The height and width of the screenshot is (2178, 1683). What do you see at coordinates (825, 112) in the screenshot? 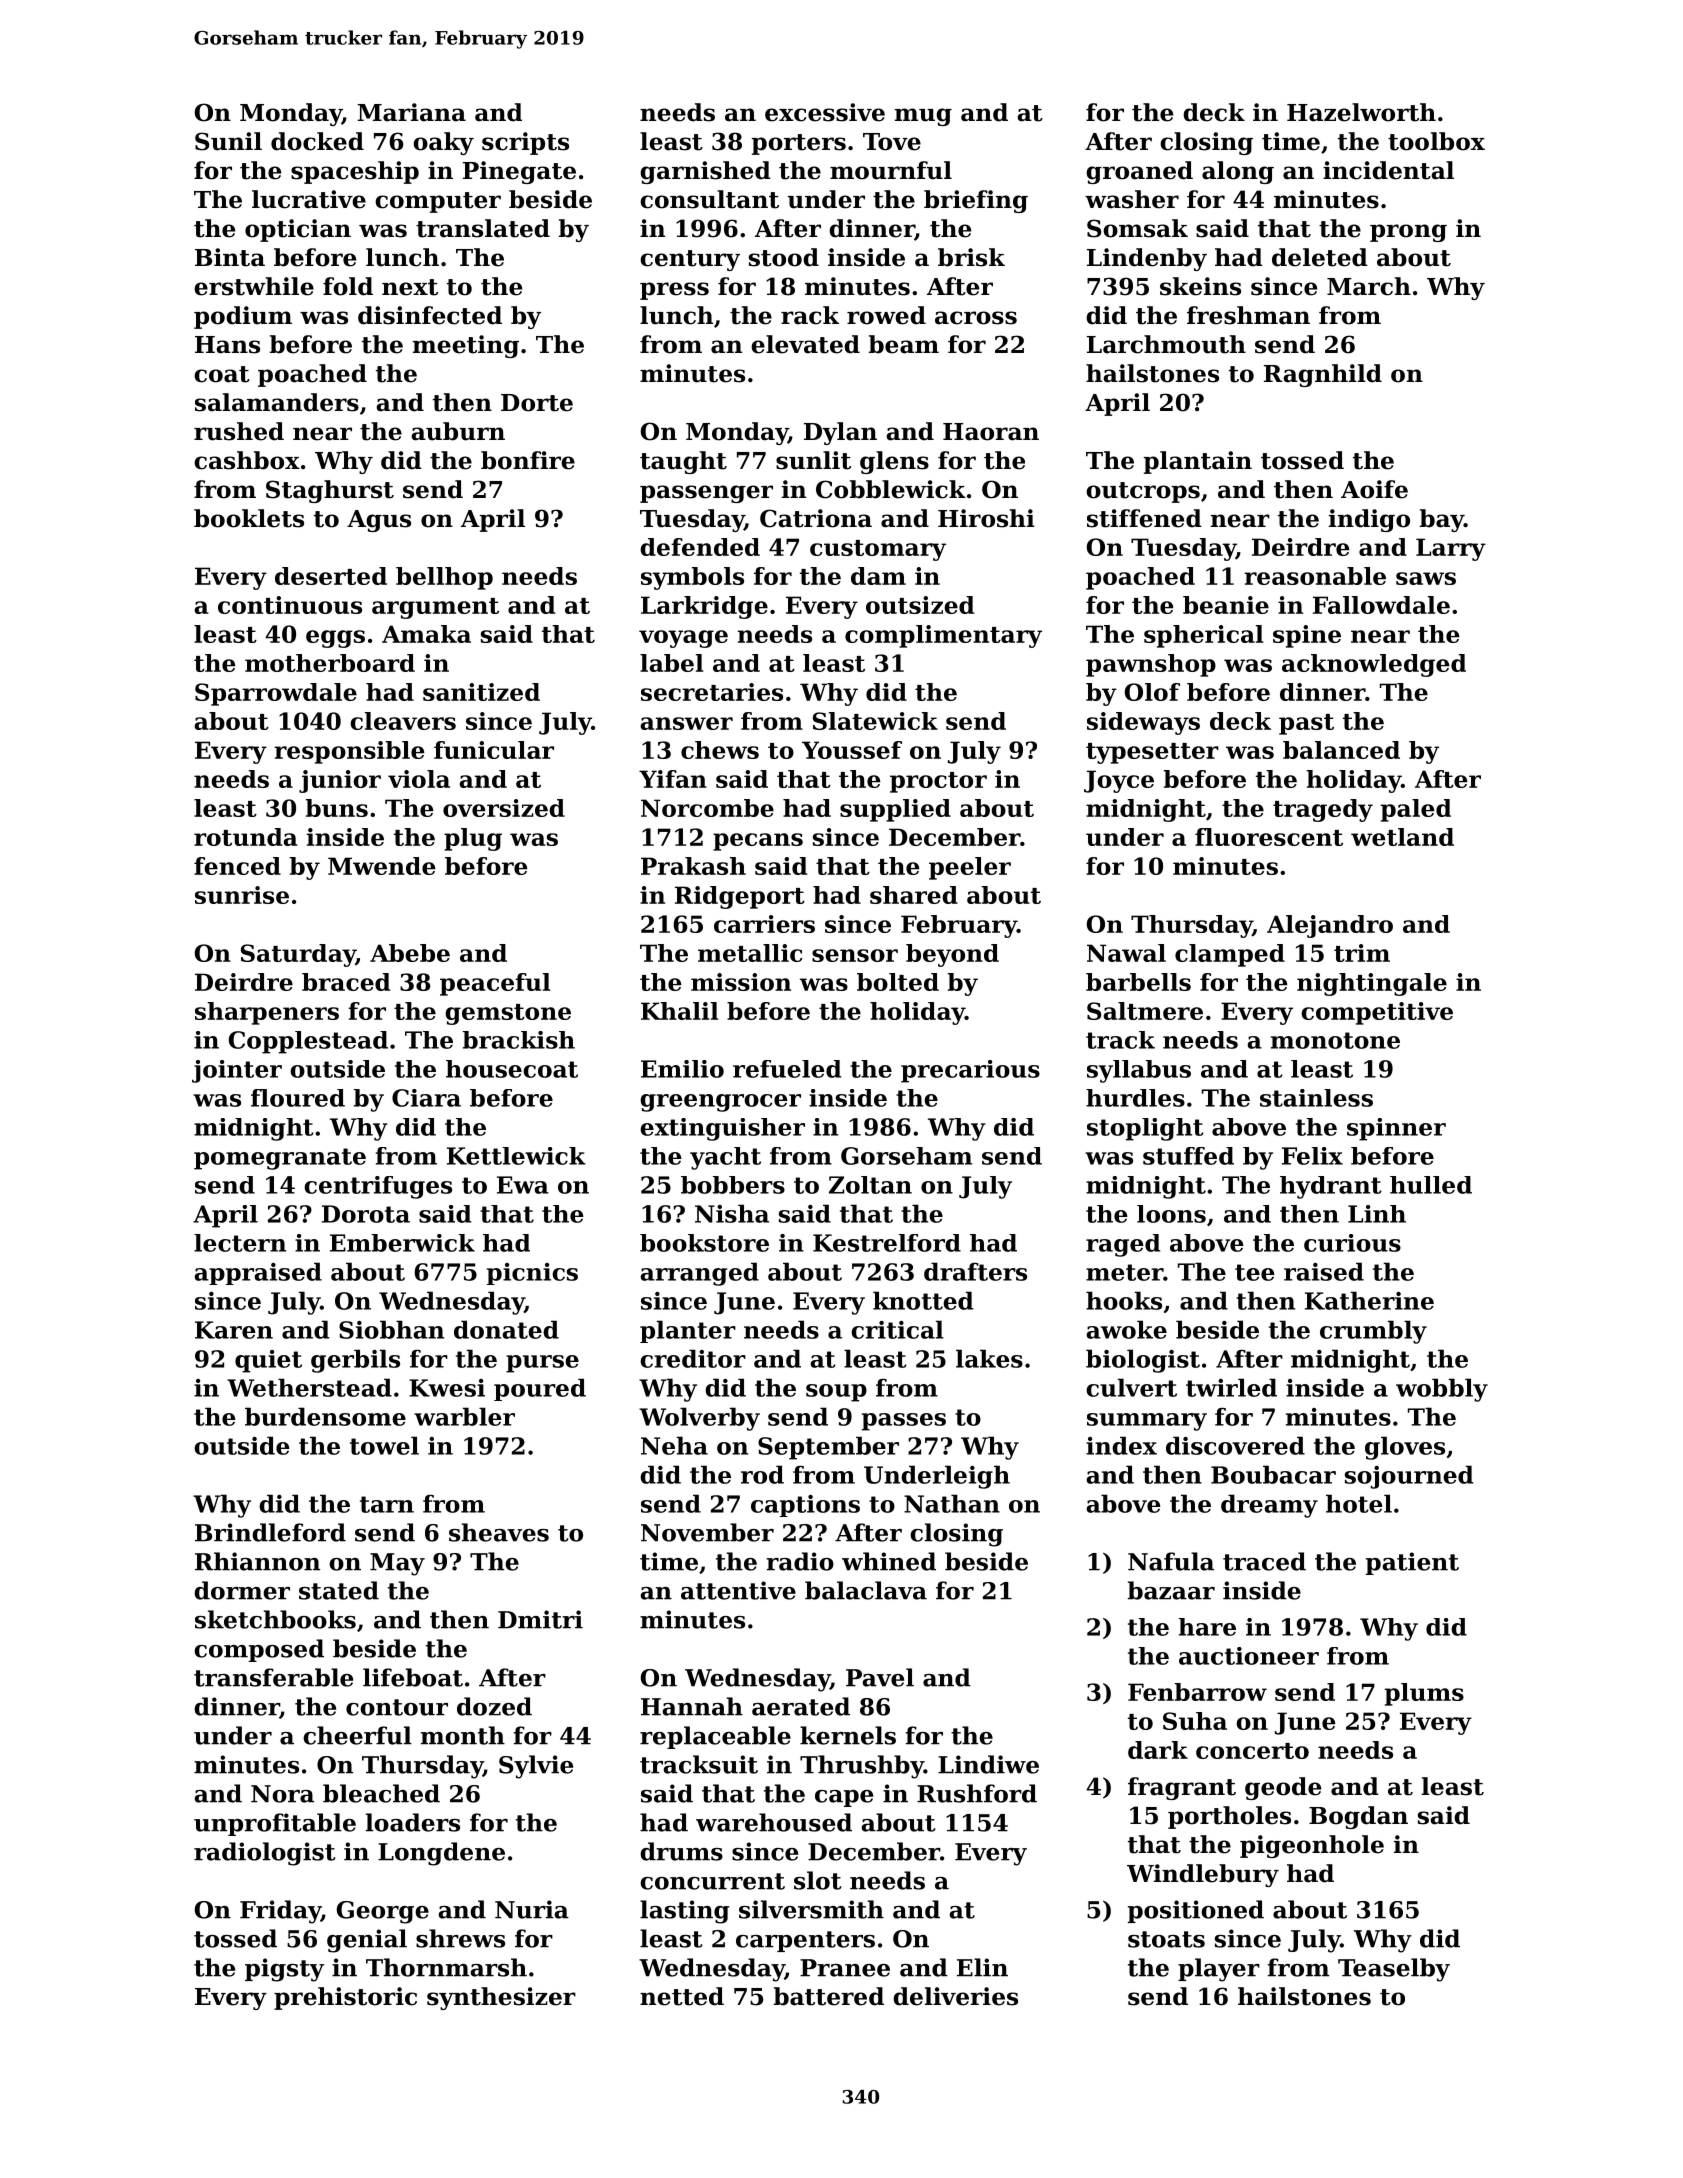
I see `excessive` at bounding box center [825, 112].
